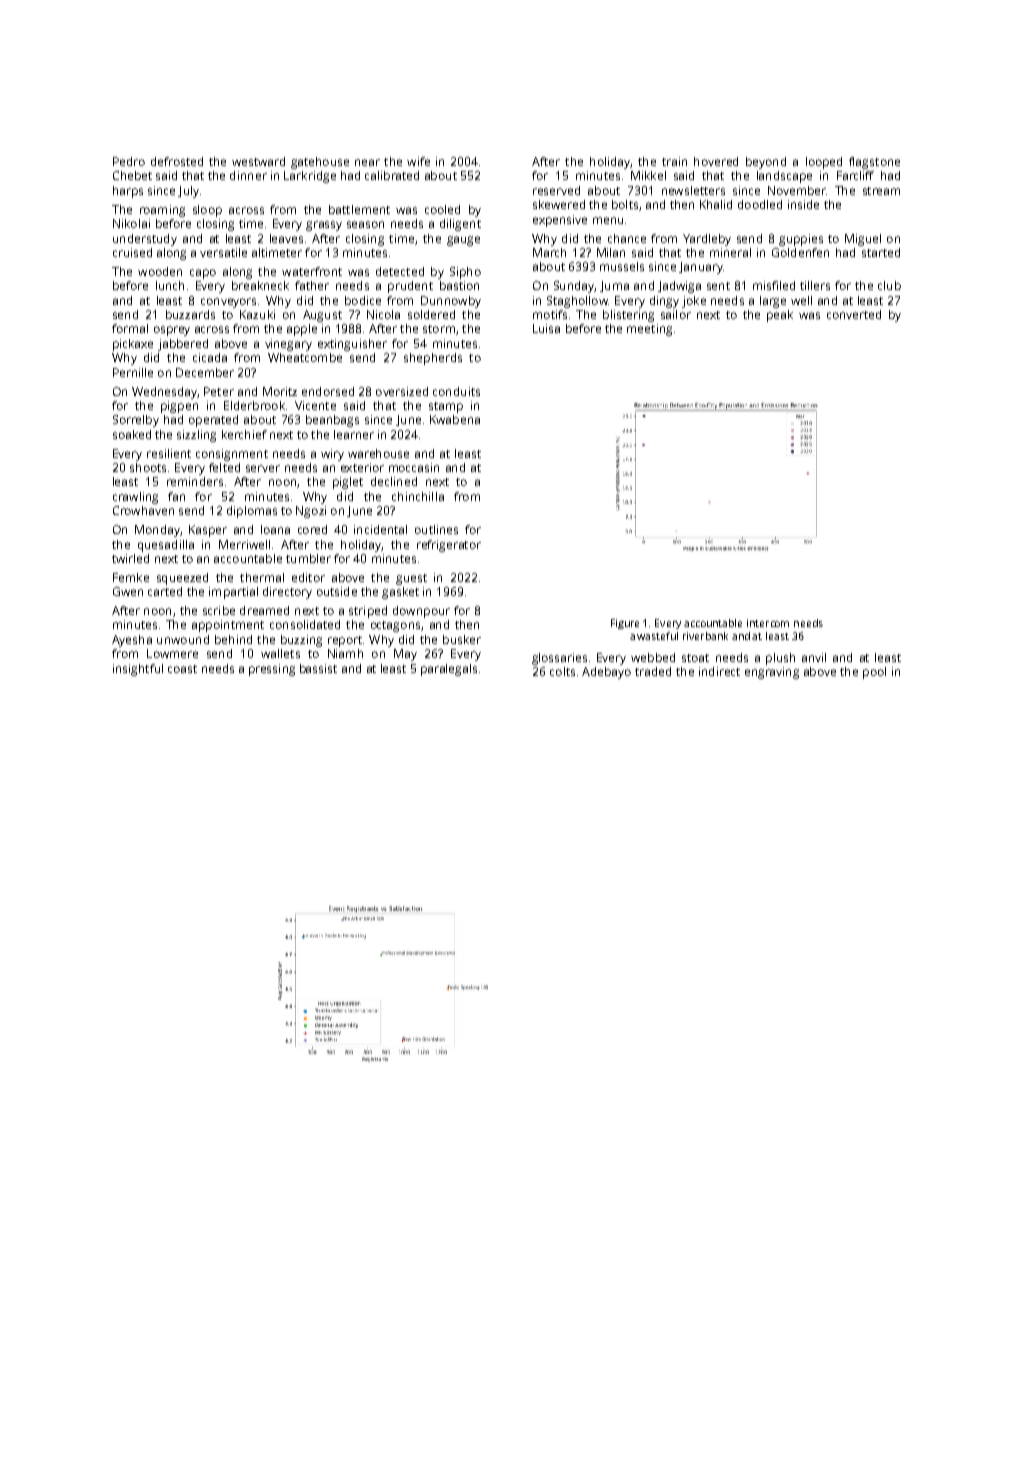 The image size is (1013, 1467). What do you see at coordinates (219, 610) in the screenshot?
I see `scribe` at bounding box center [219, 610].
